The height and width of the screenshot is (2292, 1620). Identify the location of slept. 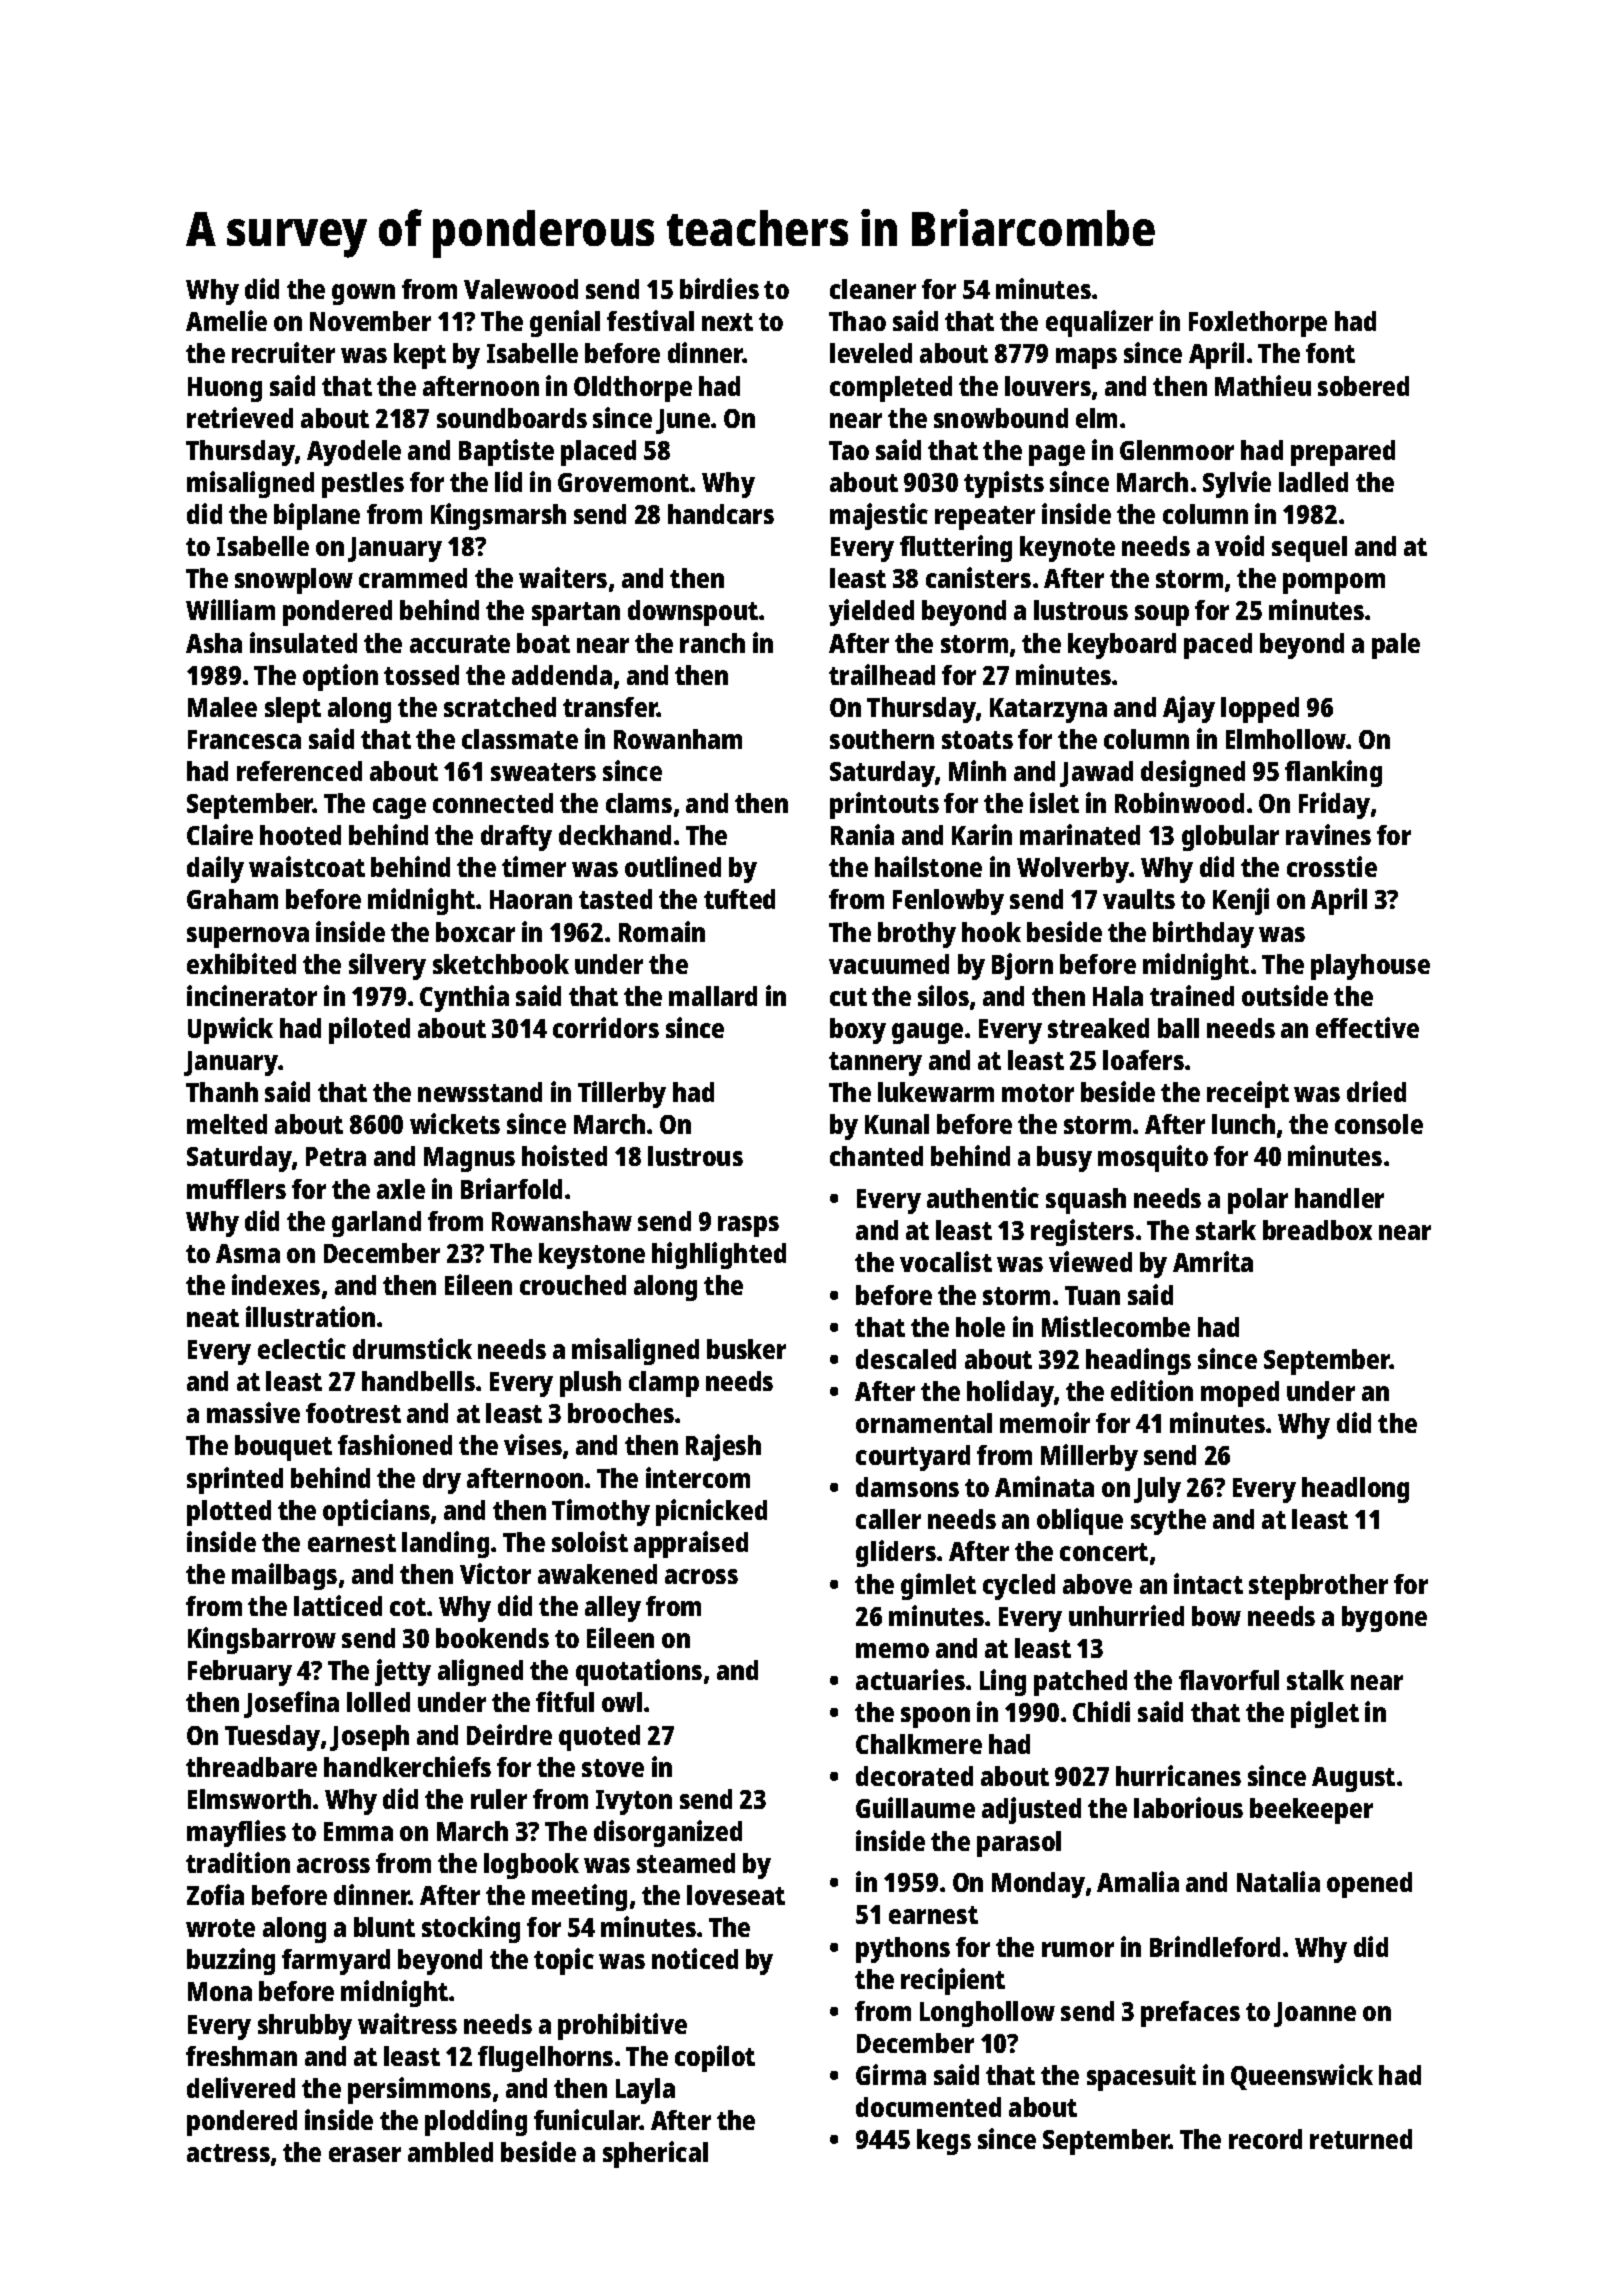
(293, 710).
